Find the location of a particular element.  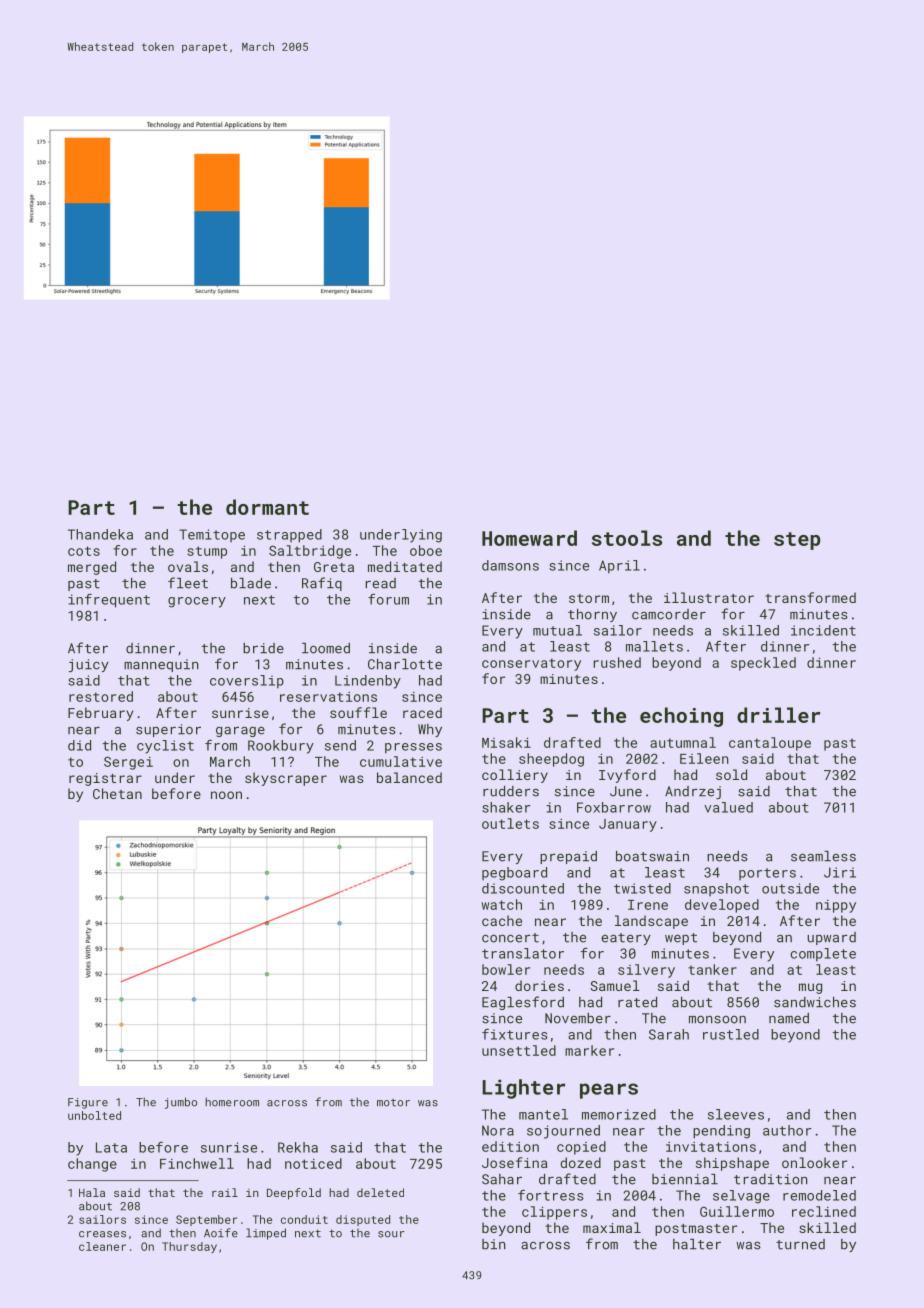

Finchwell is located at coordinates (197, 1163).
